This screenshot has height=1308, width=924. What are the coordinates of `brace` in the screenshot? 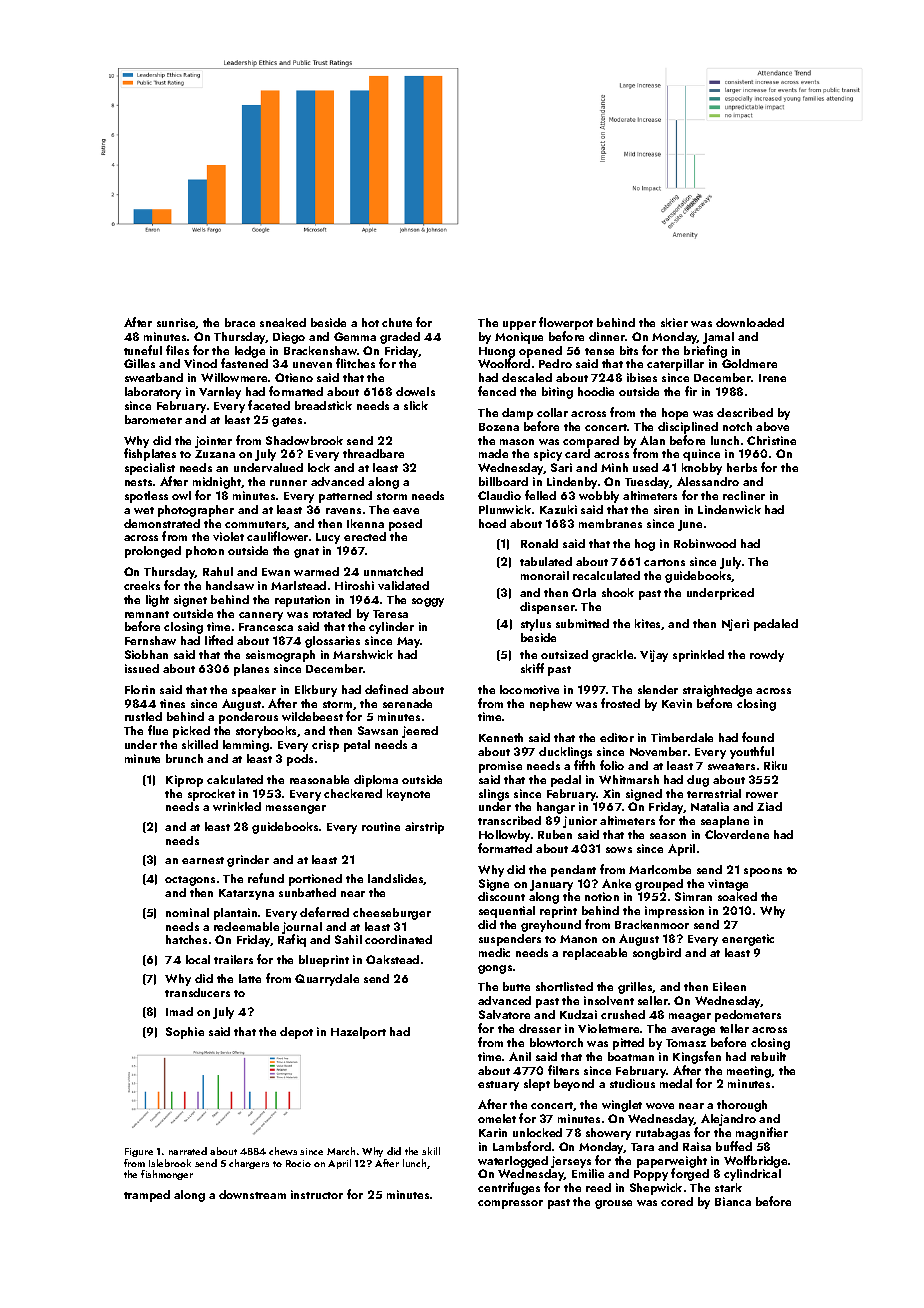 It's located at (240, 322).
